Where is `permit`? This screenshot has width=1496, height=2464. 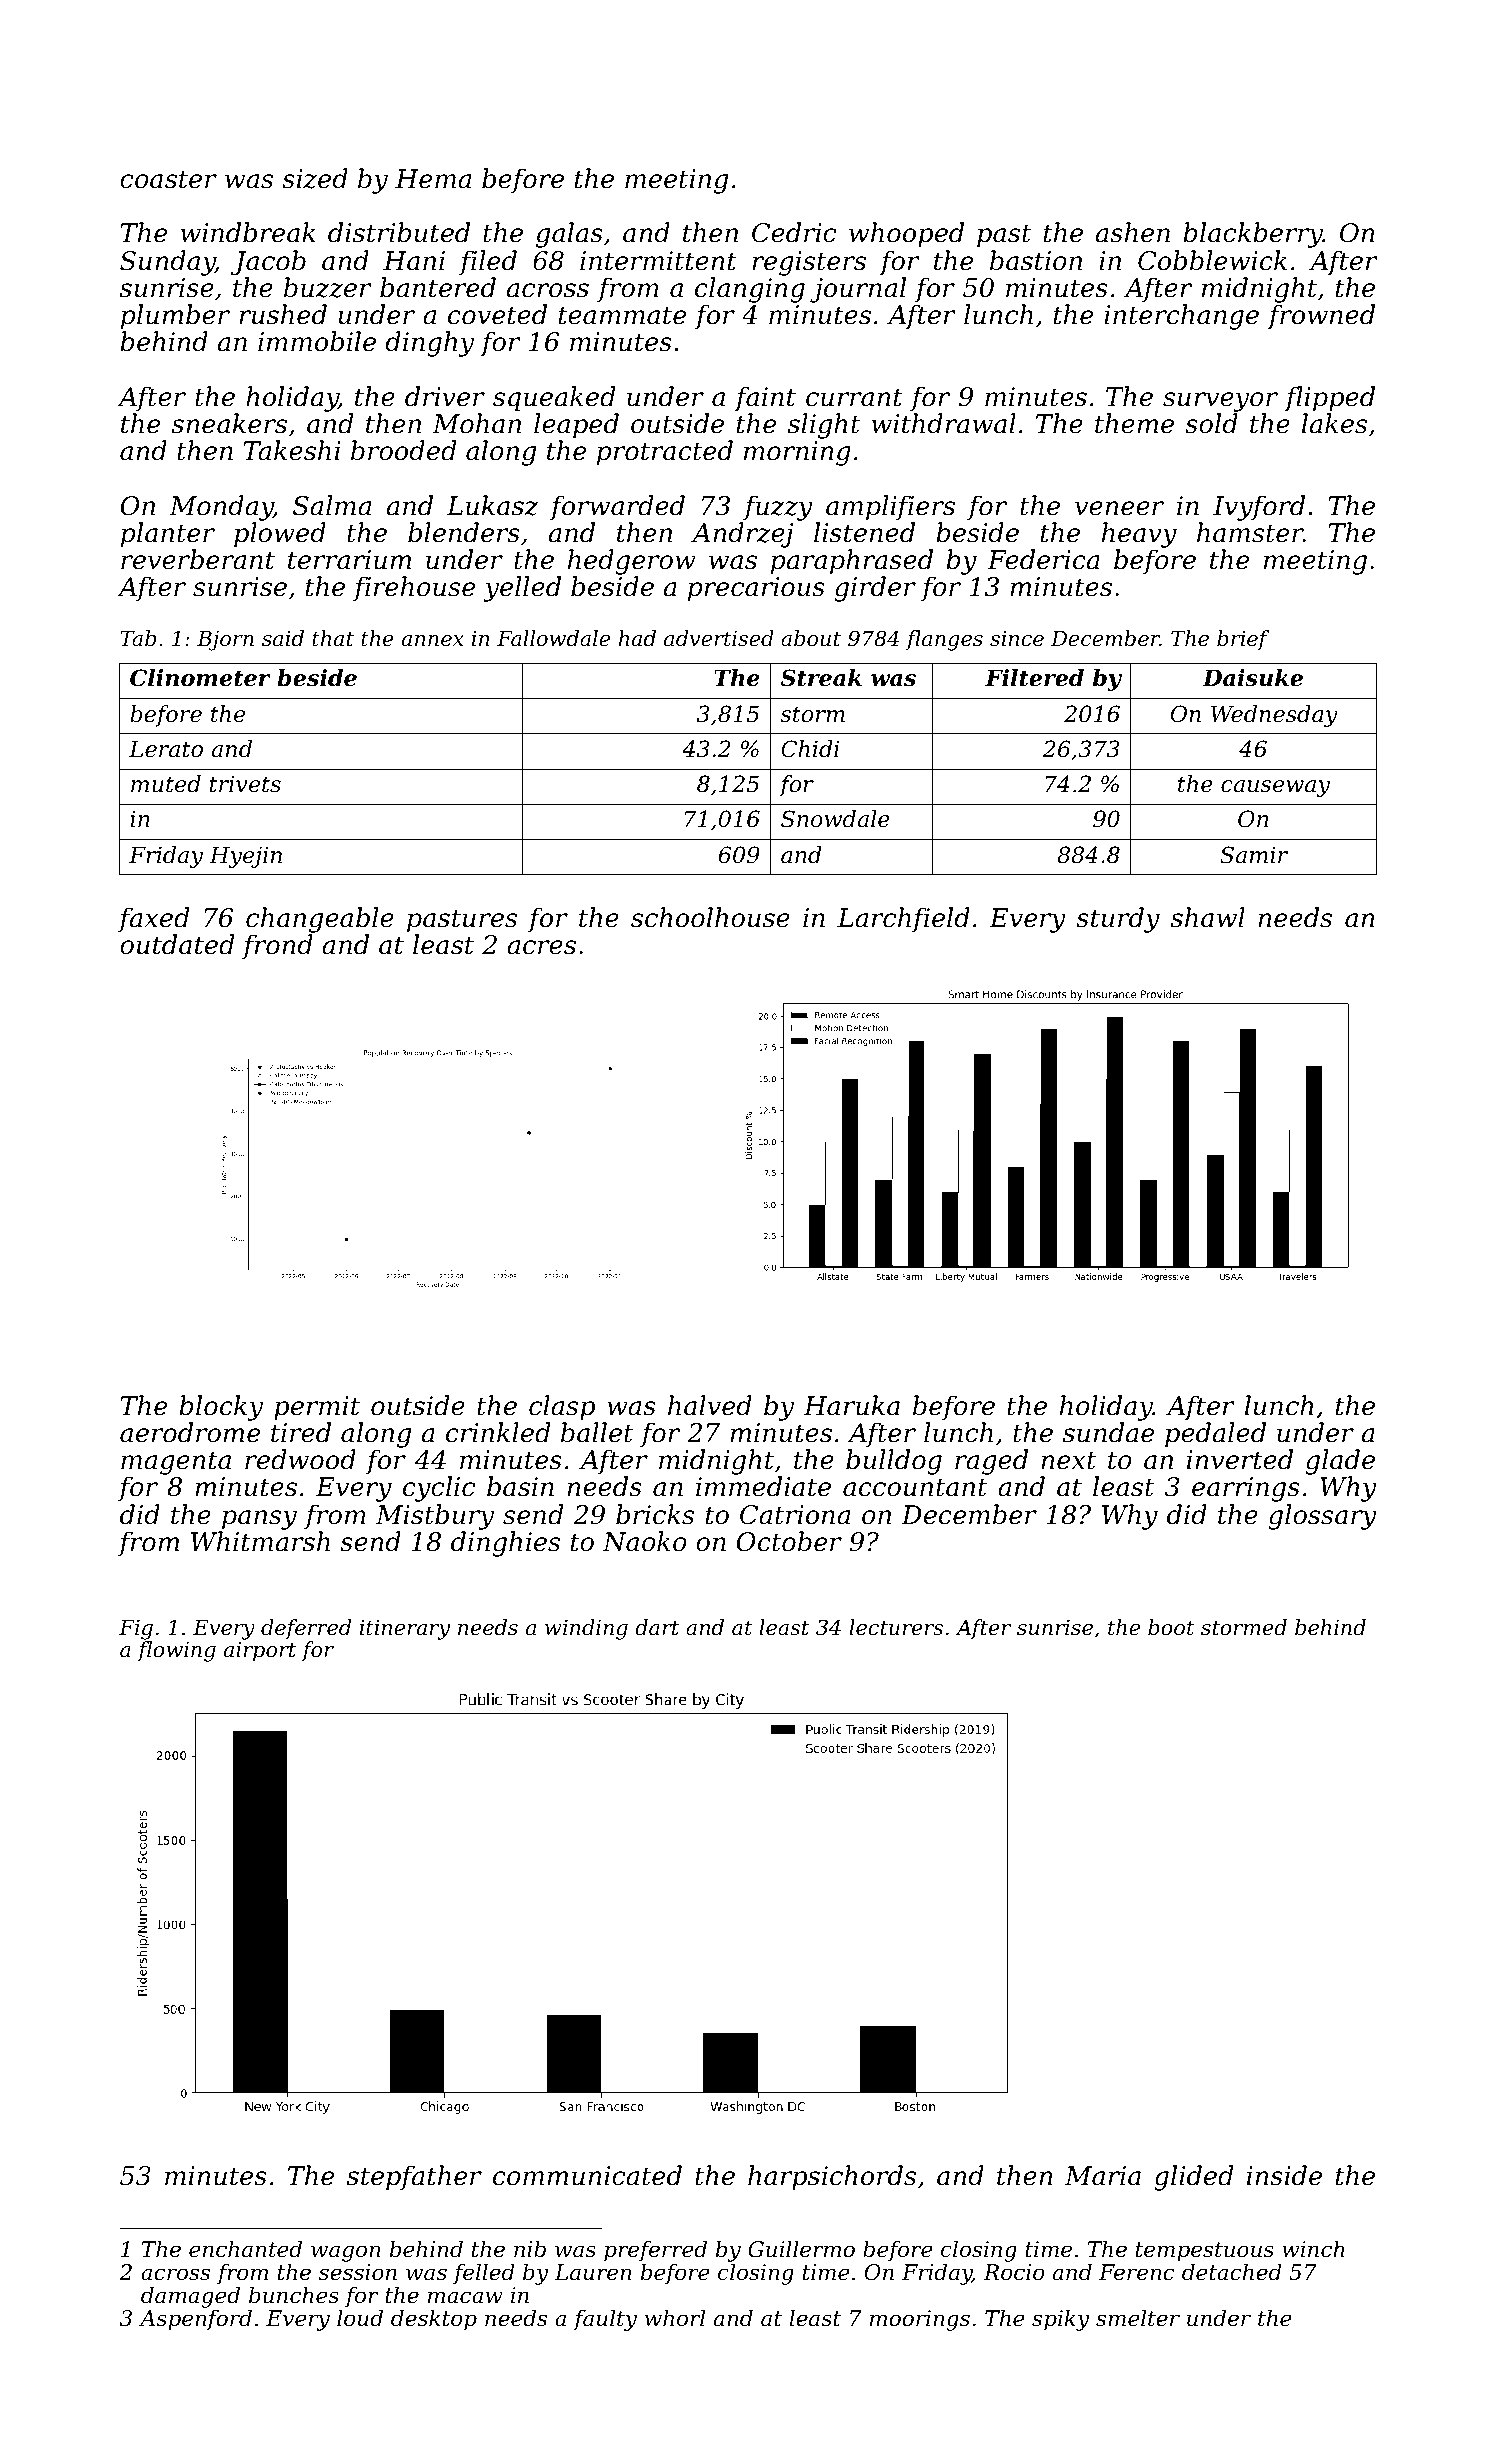
permit is located at coordinates (317, 1408).
